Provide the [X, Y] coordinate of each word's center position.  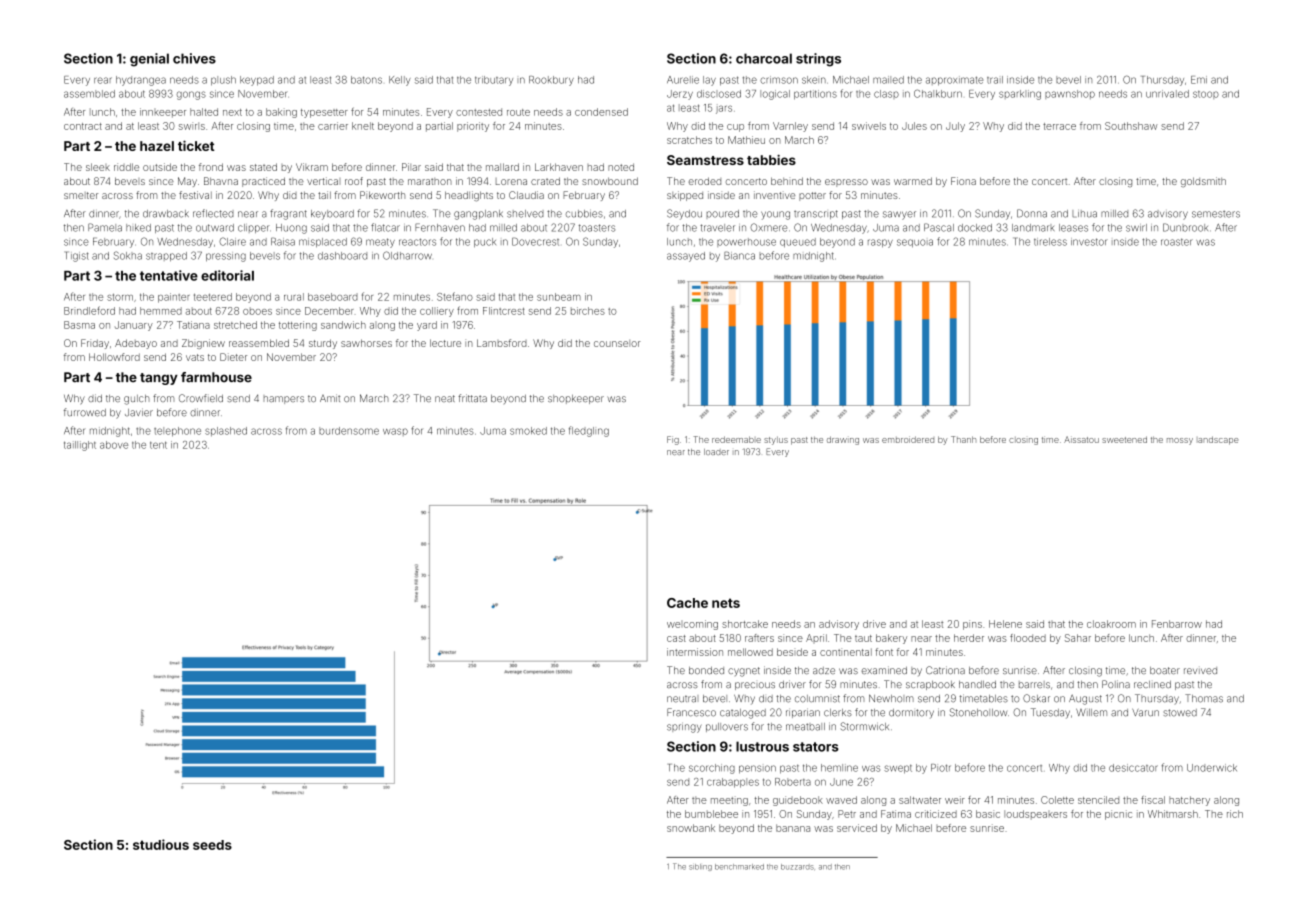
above [114, 445]
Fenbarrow [1177, 624]
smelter [81, 195]
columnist [817, 699]
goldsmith [1203, 182]
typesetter [324, 113]
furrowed [85, 412]
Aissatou [1081, 439]
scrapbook [930, 685]
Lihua [1084, 214]
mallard [502, 167]
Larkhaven [559, 167]
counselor [617, 343]
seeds [212, 845]
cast [676, 638]
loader [716, 452]
